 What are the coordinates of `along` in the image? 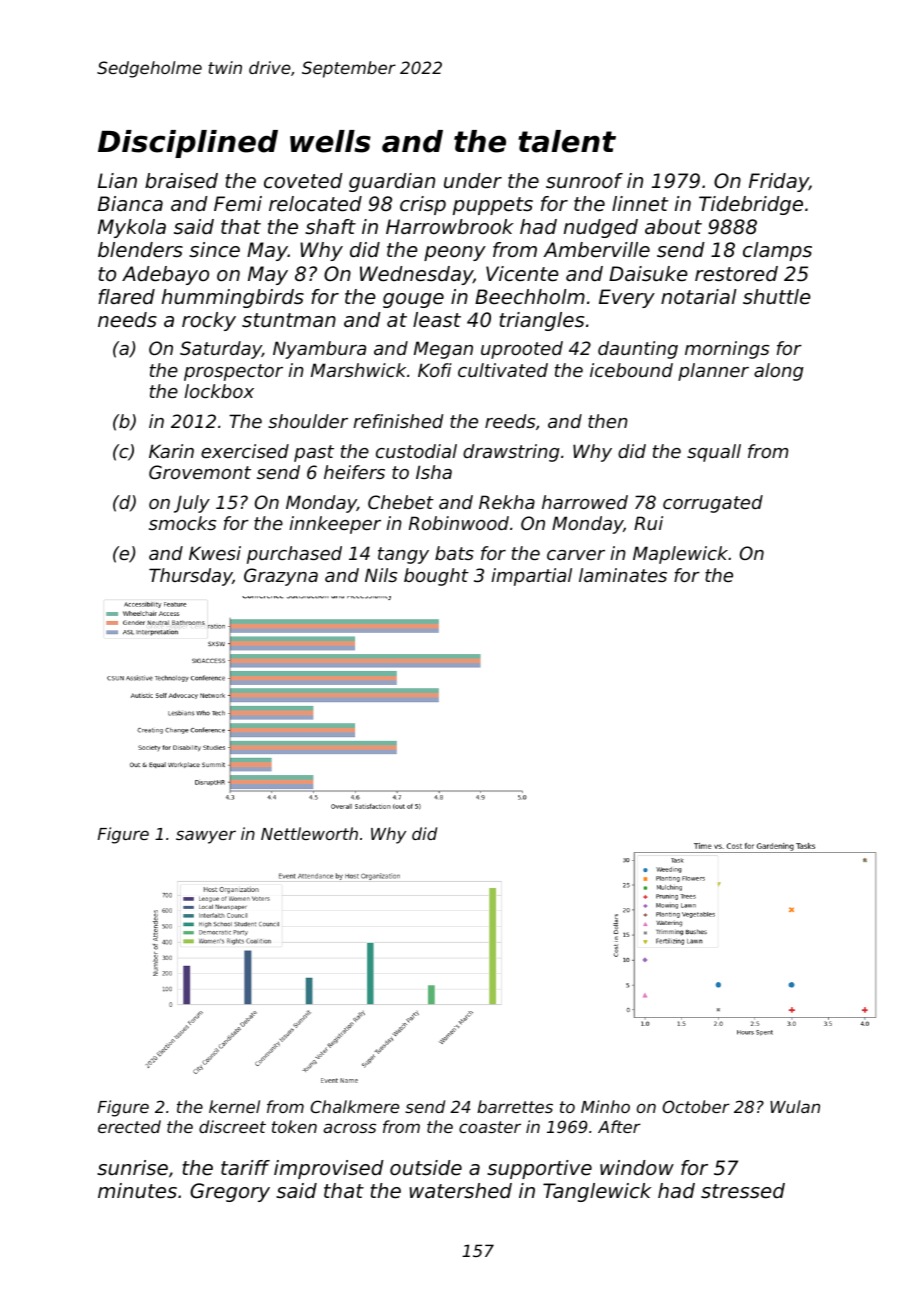 It's located at (779, 372).
